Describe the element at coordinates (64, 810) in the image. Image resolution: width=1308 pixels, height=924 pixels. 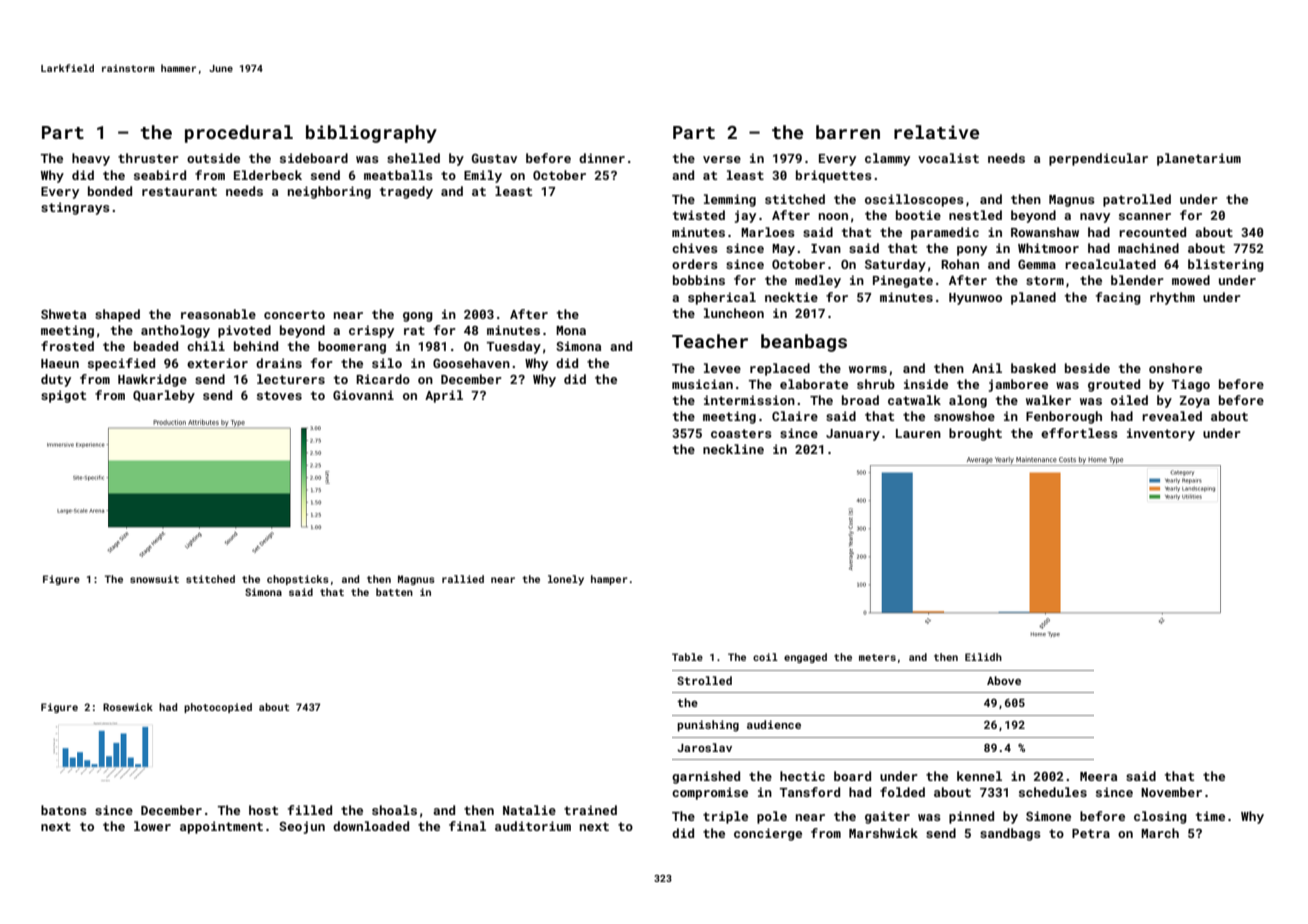
I see `batons` at that location.
